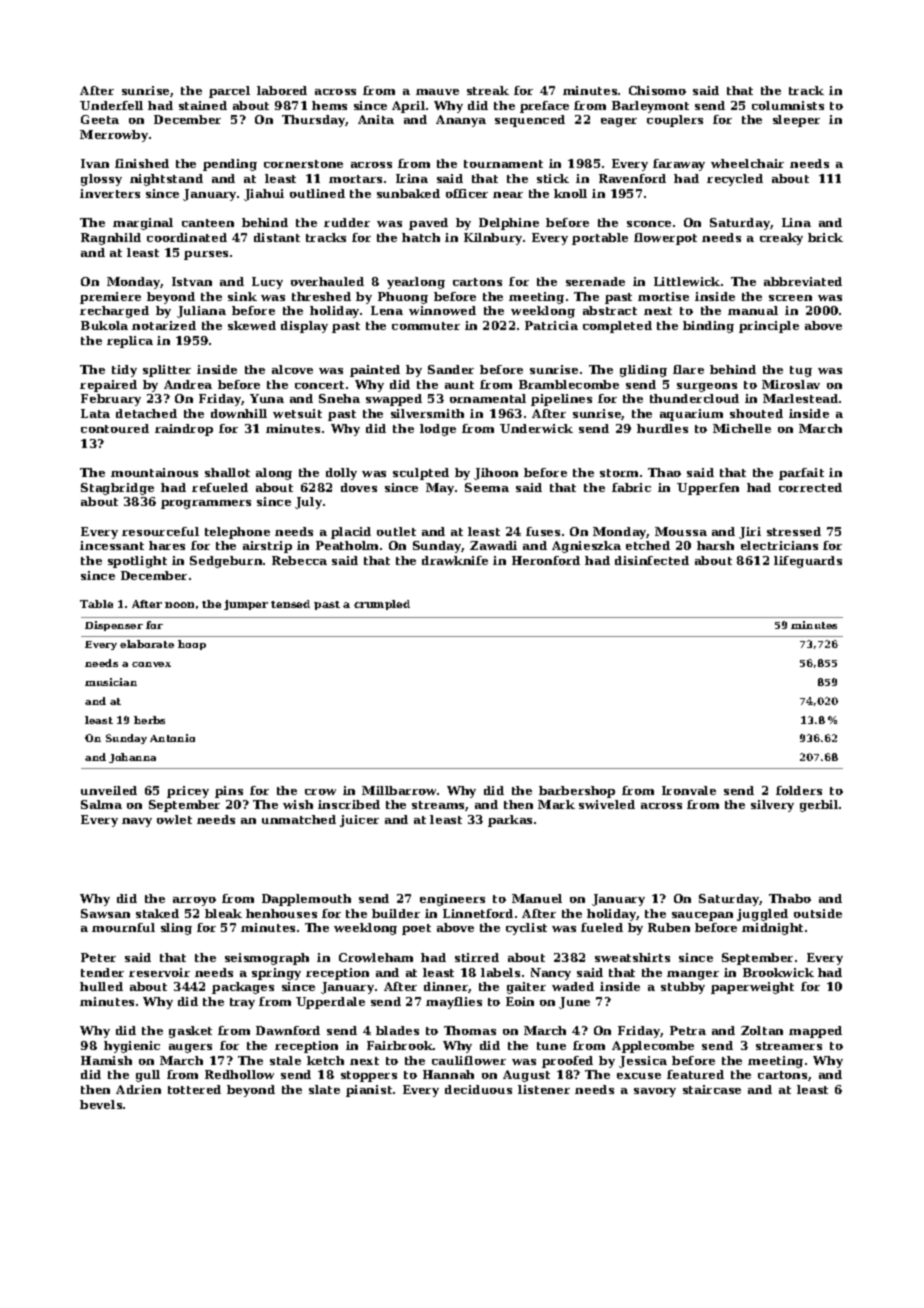 This page has width=924, height=1308. Describe the element at coordinates (111, 105) in the page. I see `Underfell` at that location.
